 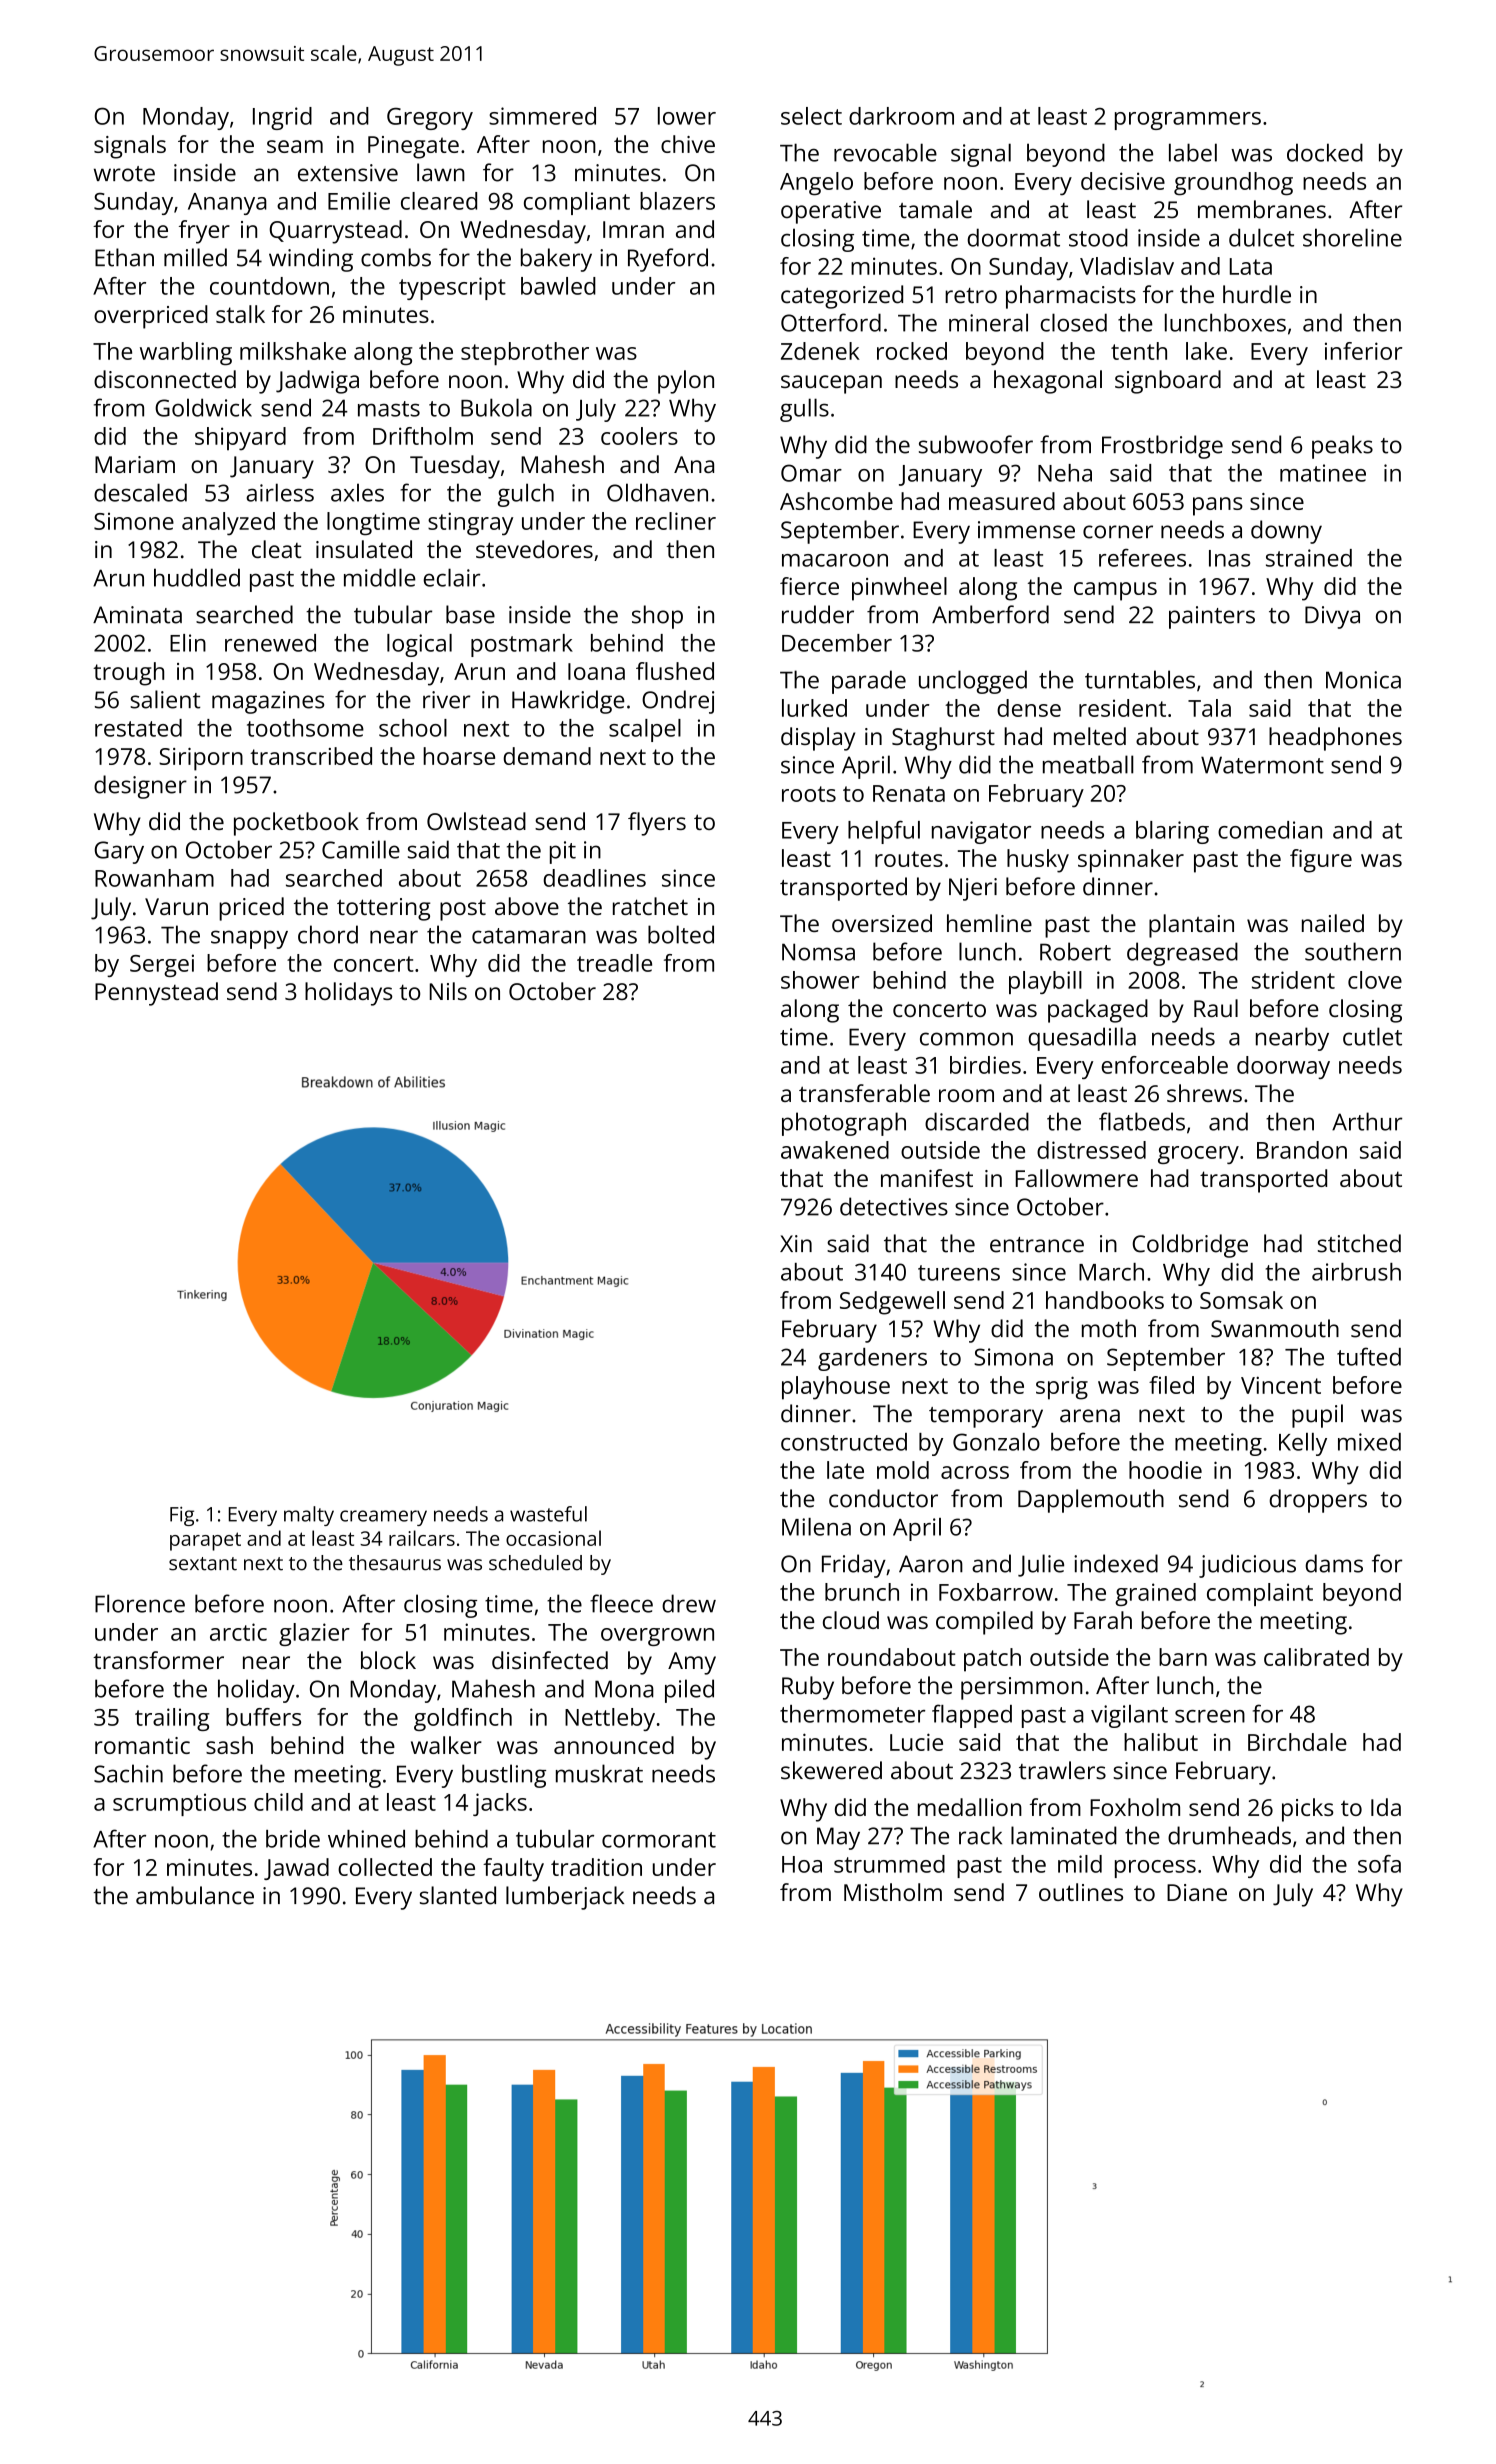 I want to click on enforceable, so click(x=1164, y=1065).
